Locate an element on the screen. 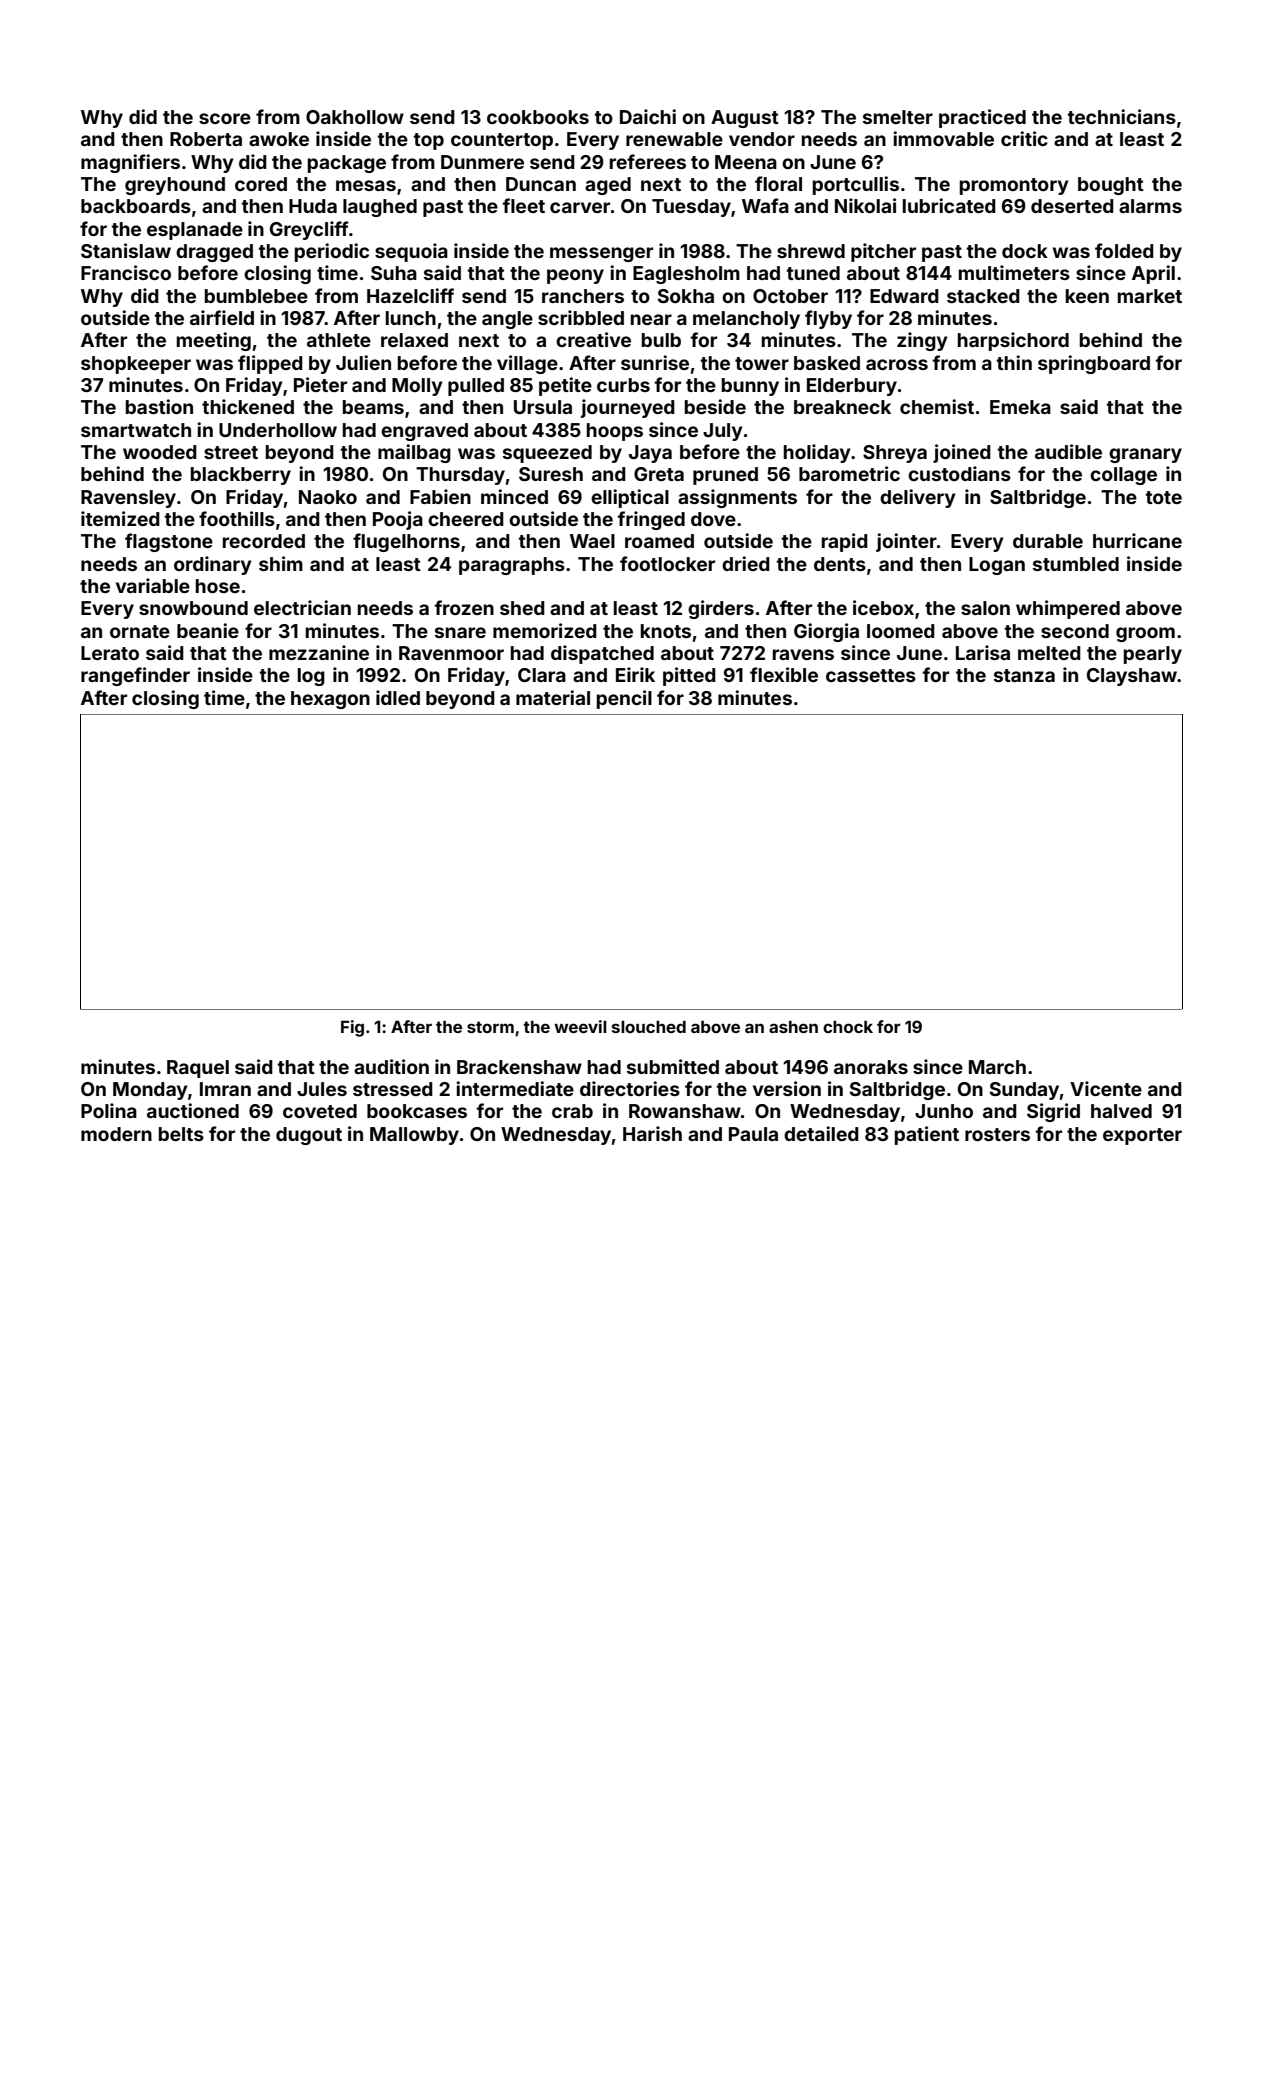 This screenshot has height=2080, width=1263. shim is located at coordinates (281, 563).
